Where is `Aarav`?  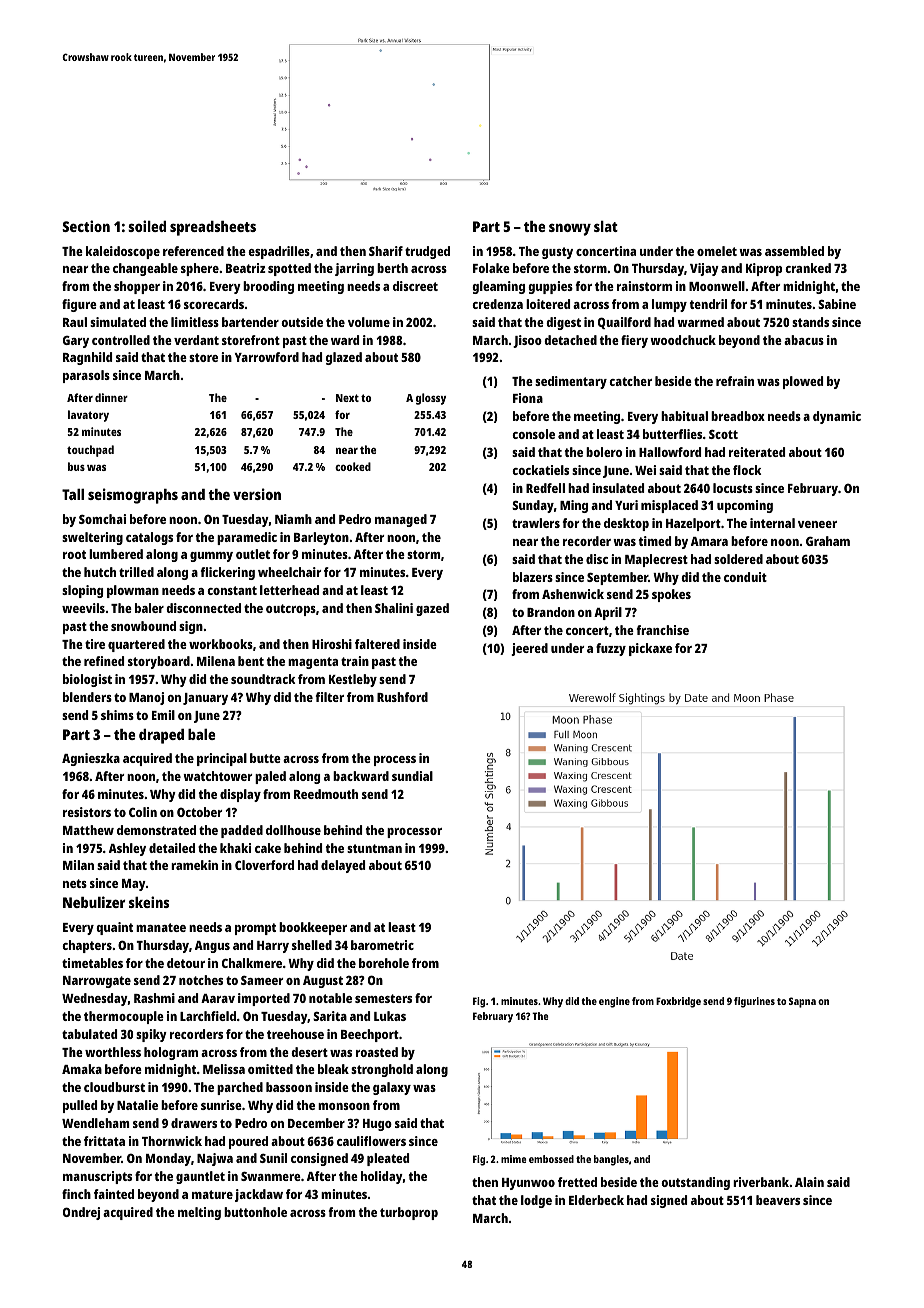 Aarav is located at coordinates (218, 998).
